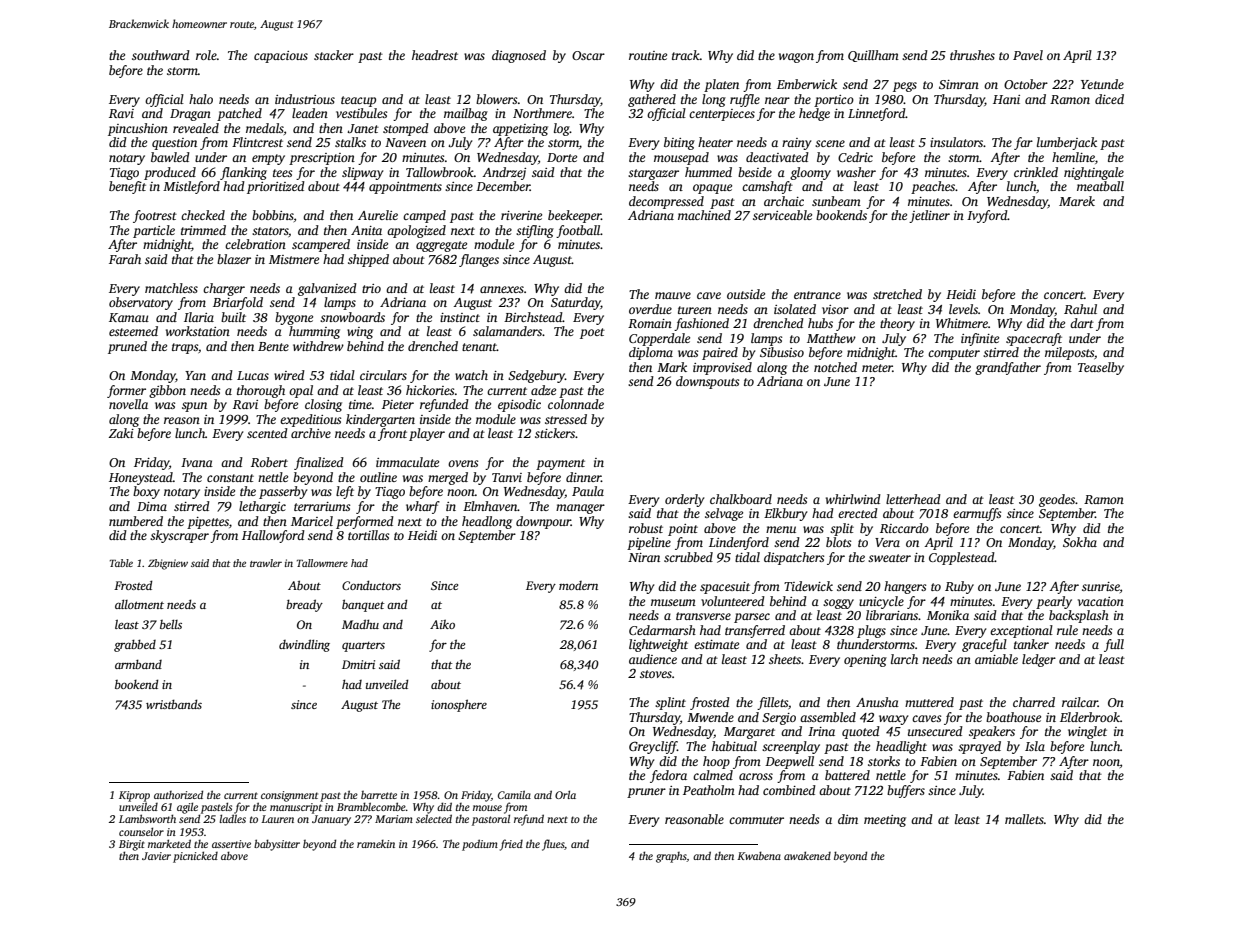 The height and width of the screenshot is (952, 1233). I want to click on washer, so click(856, 172).
